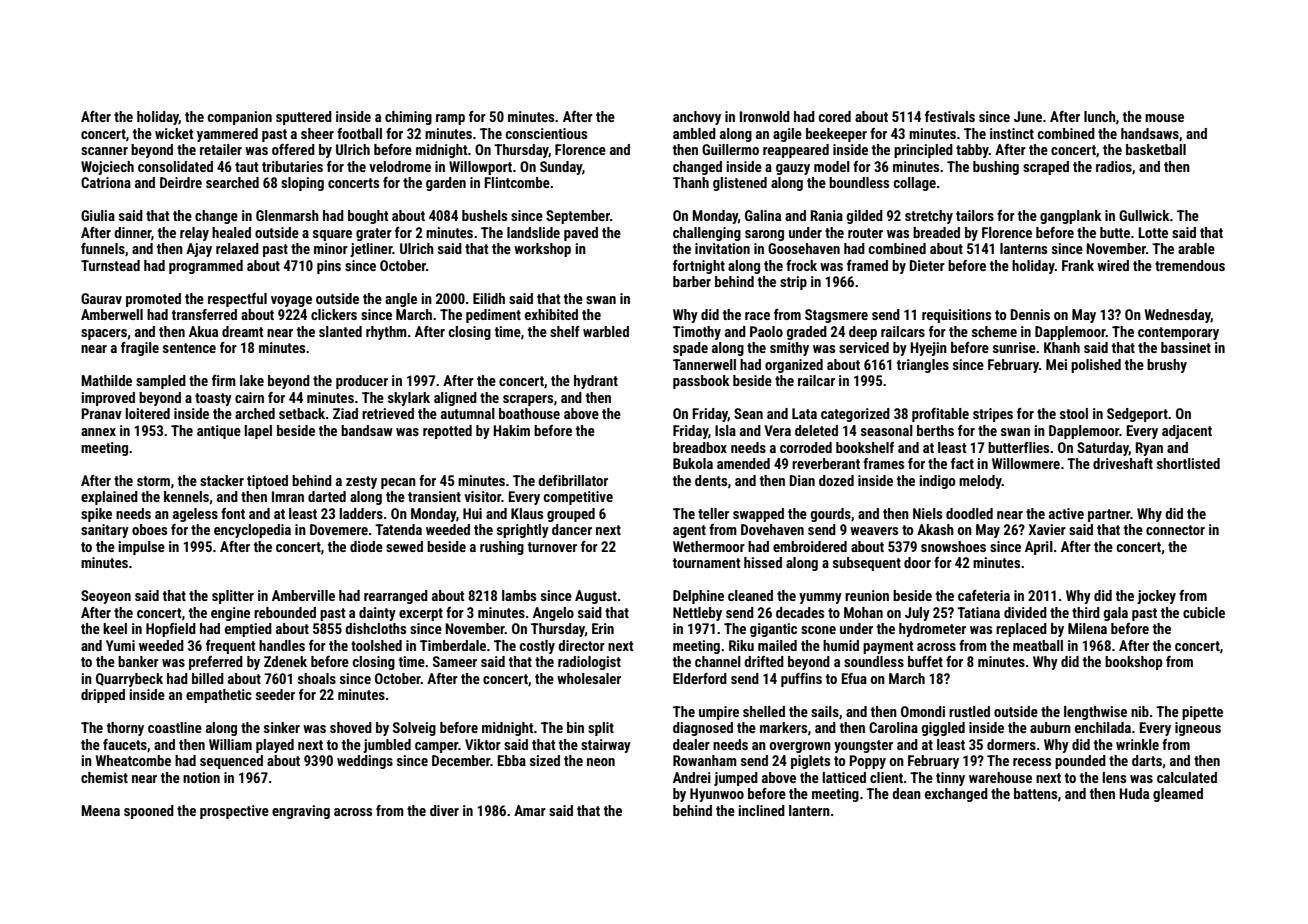  Describe the element at coordinates (1178, 316) in the screenshot. I see `Wednesday` at that location.
